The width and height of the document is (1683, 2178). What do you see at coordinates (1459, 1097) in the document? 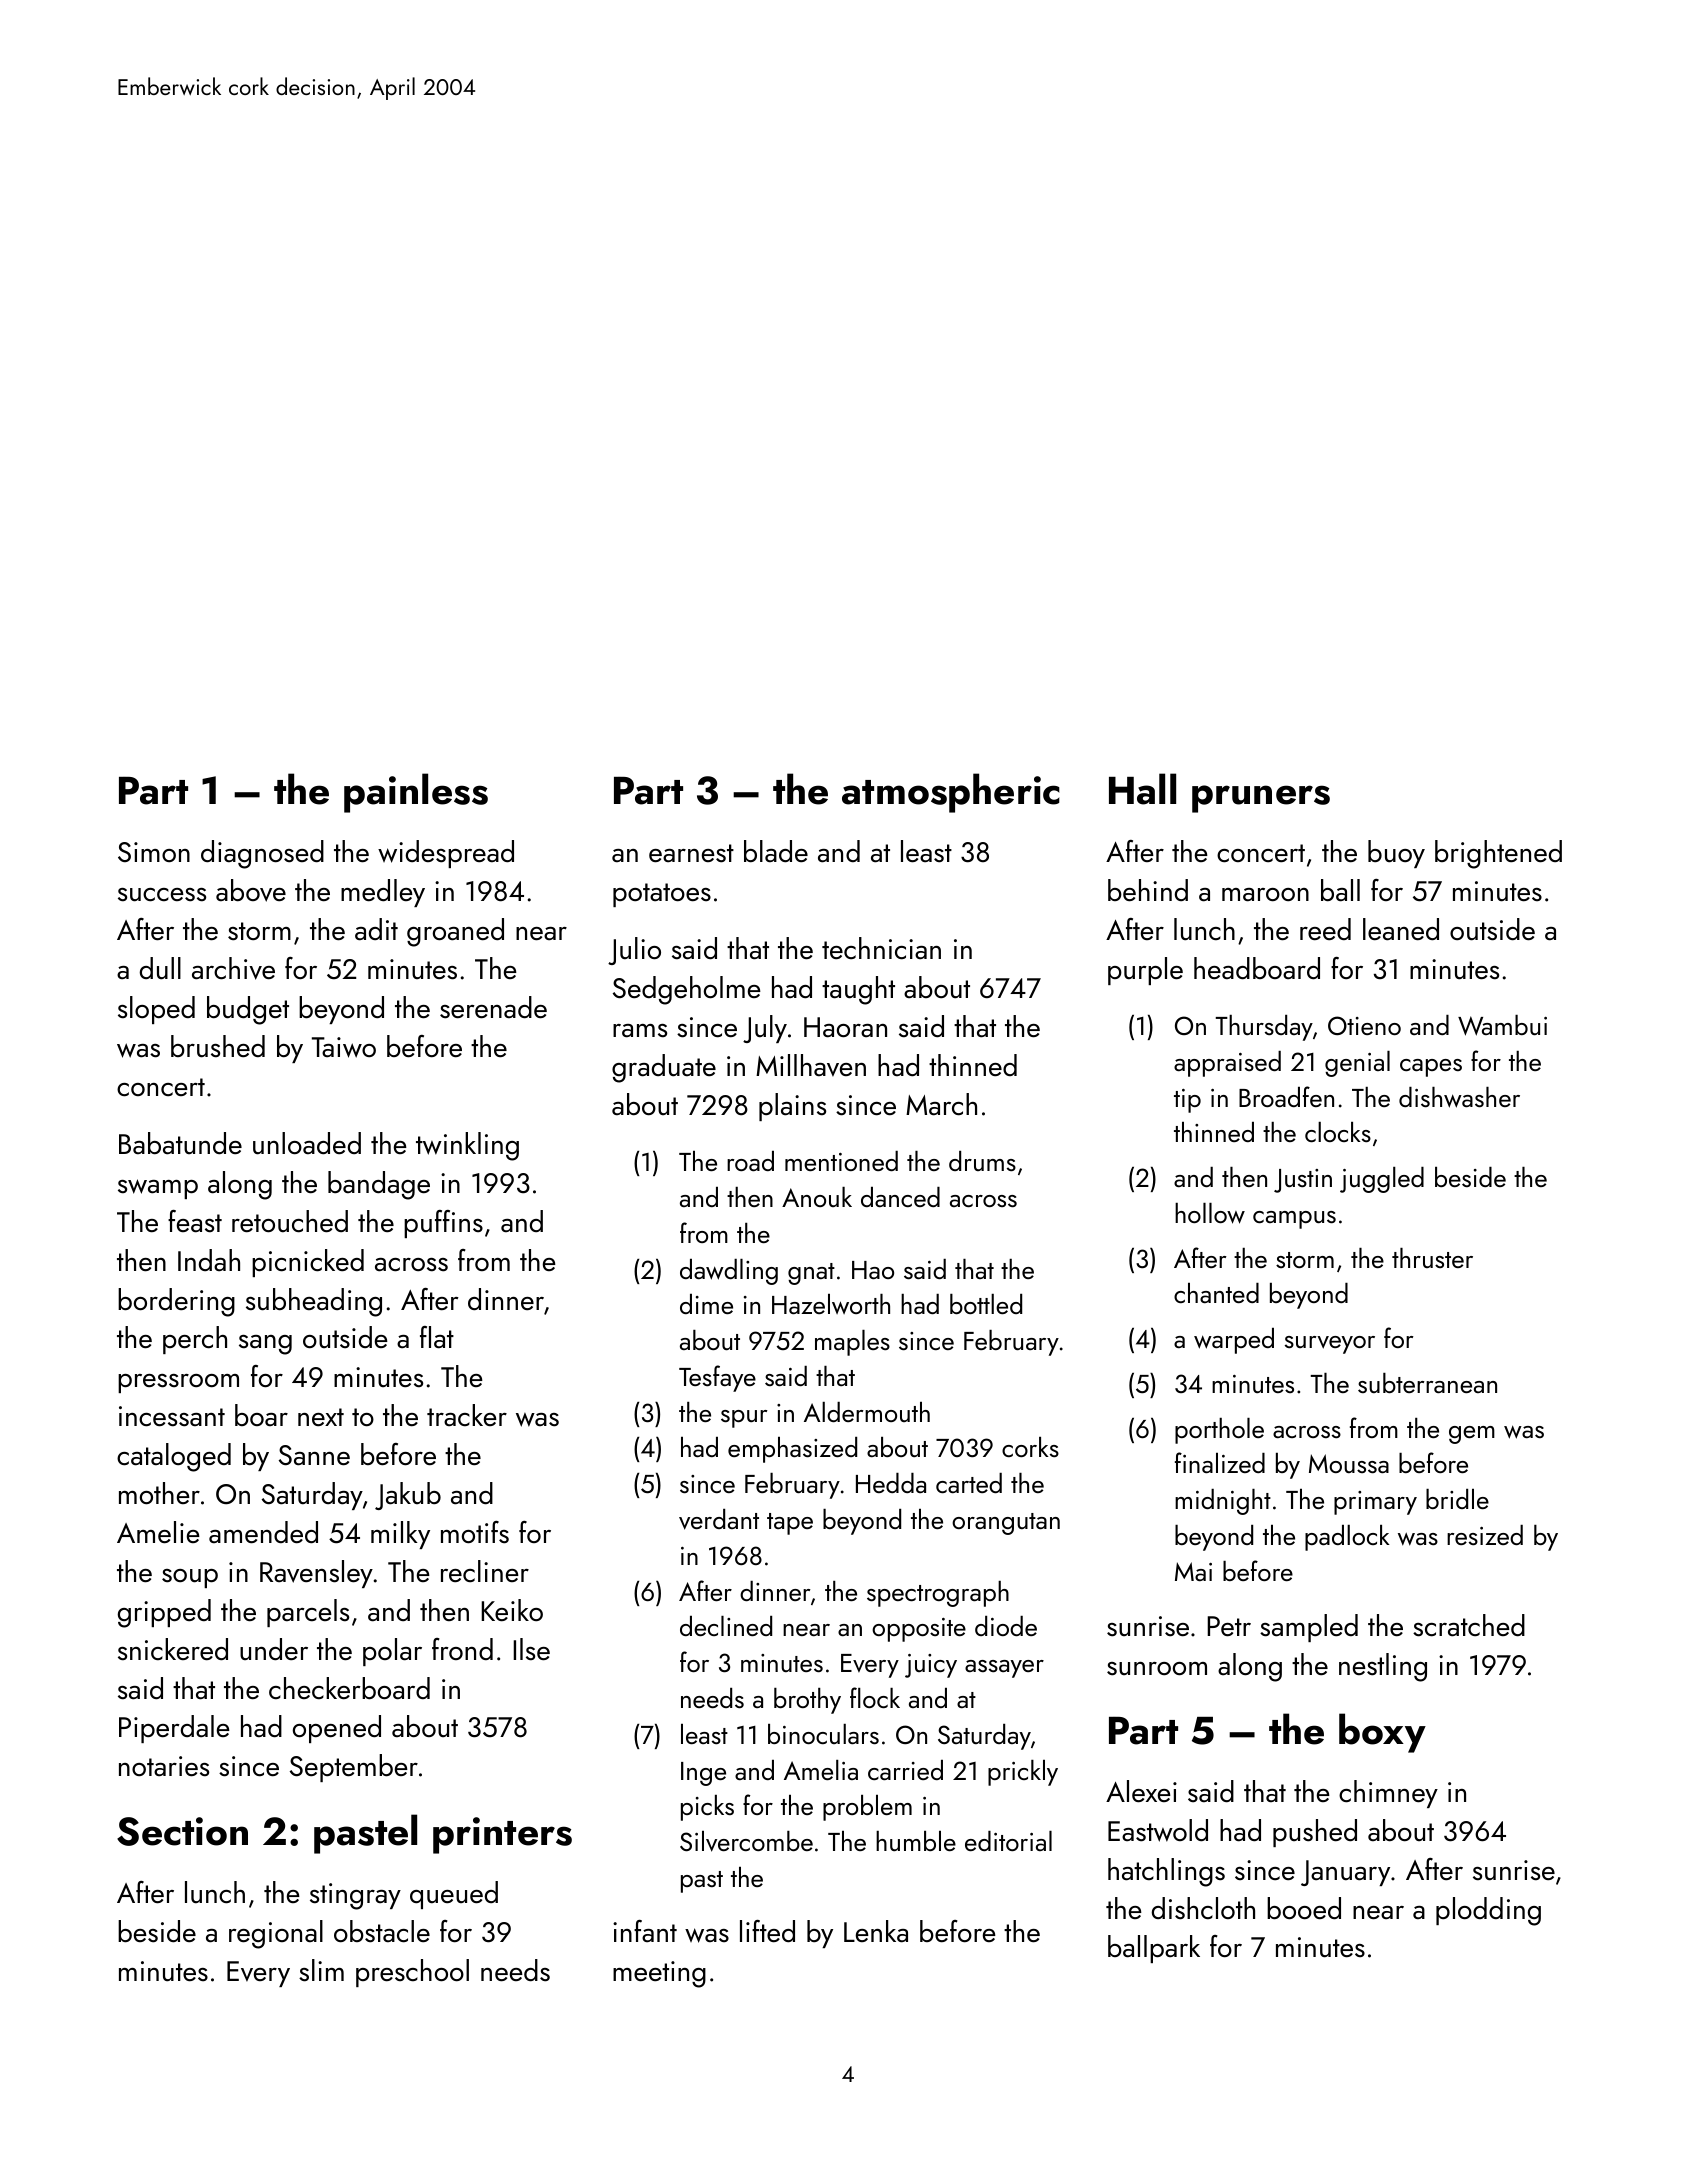
I see `dishwasher` at bounding box center [1459, 1097].
